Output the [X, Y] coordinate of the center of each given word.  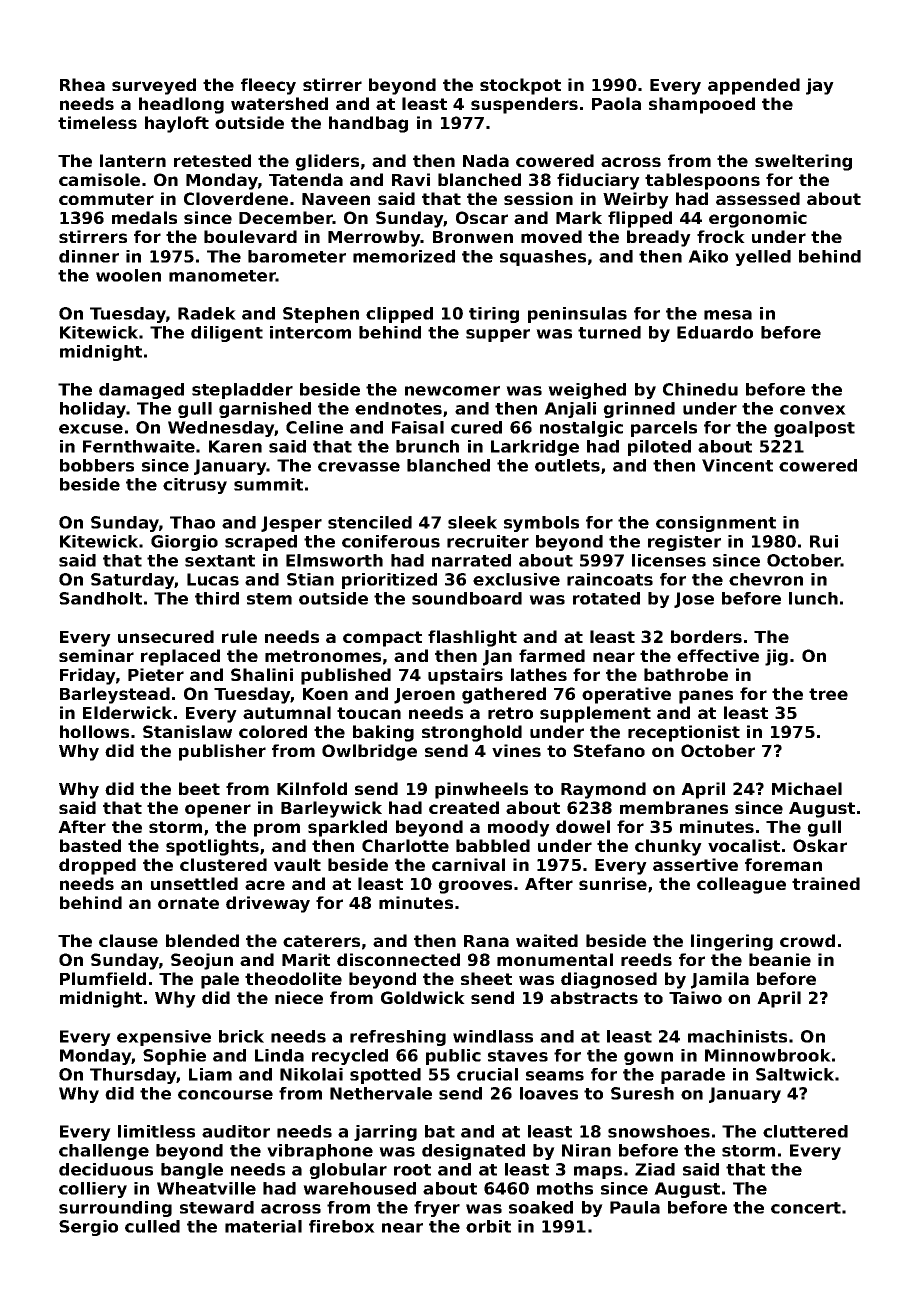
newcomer [452, 391]
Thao [192, 522]
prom [277, 830]
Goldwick [423, 997]
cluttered [805, 1131]
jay [820, 86]
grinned [639, 410]
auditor [236, 1131]
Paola [616, 103]
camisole [99, 179]
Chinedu [700, 389]
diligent [227, 334]
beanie [780, 959]
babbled [493, 845]
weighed [587, 391]
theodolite [293, 978]
